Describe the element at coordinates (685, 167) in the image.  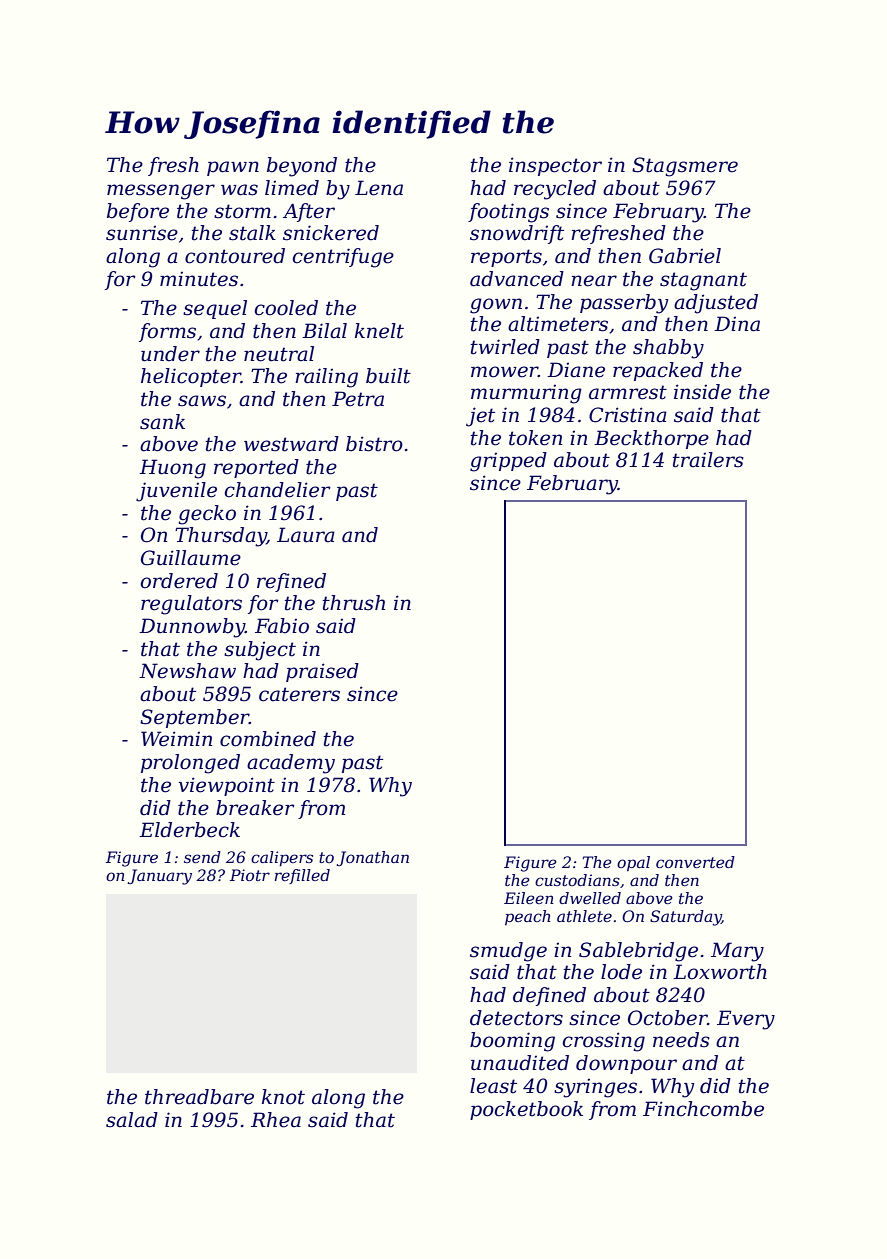
I see `Stagsmere` at that location.
